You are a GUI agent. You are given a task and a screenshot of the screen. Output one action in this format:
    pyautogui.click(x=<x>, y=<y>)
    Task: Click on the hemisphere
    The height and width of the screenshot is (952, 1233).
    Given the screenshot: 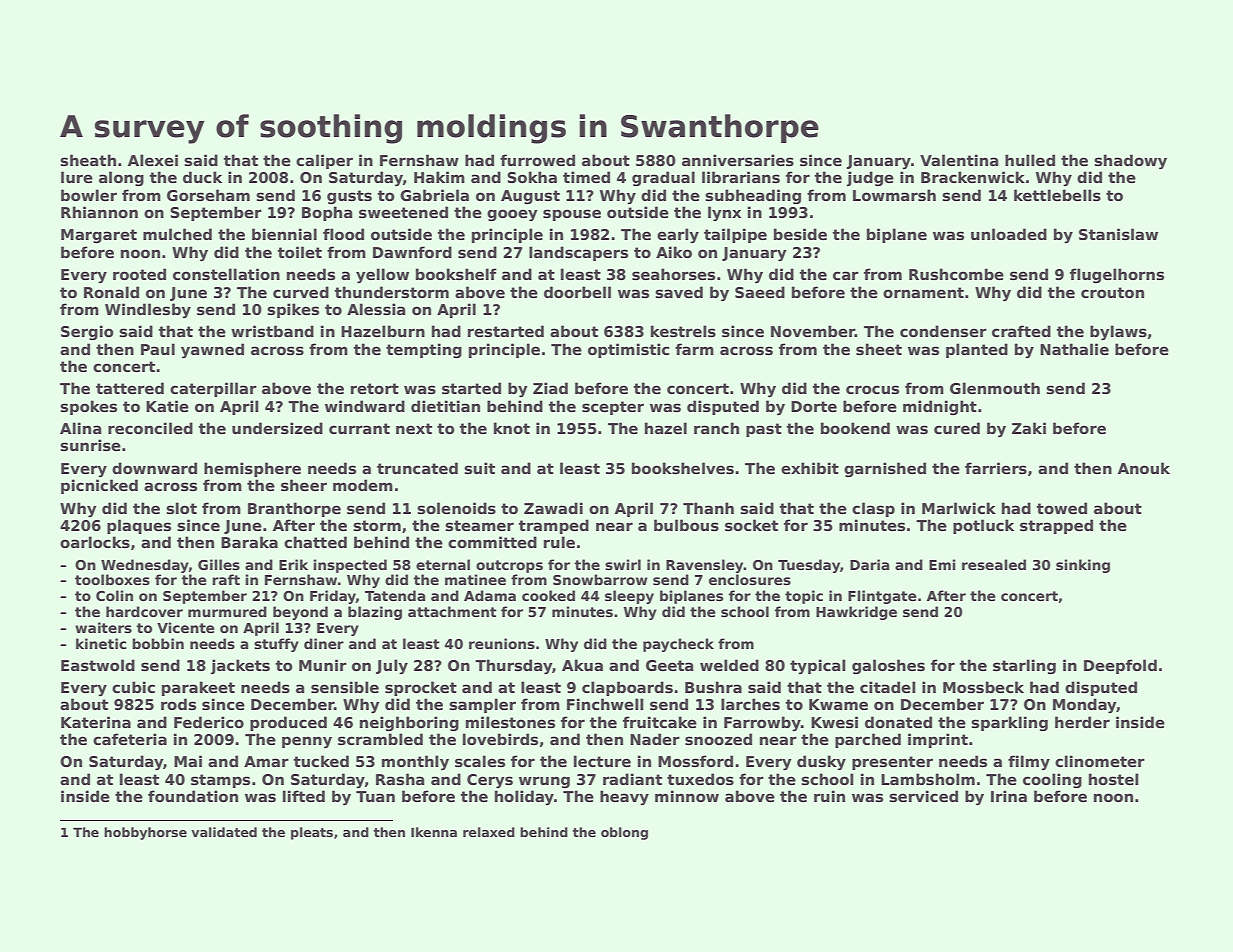 What is the action you would take?
    pyautogui.click(x=252, y=469)
